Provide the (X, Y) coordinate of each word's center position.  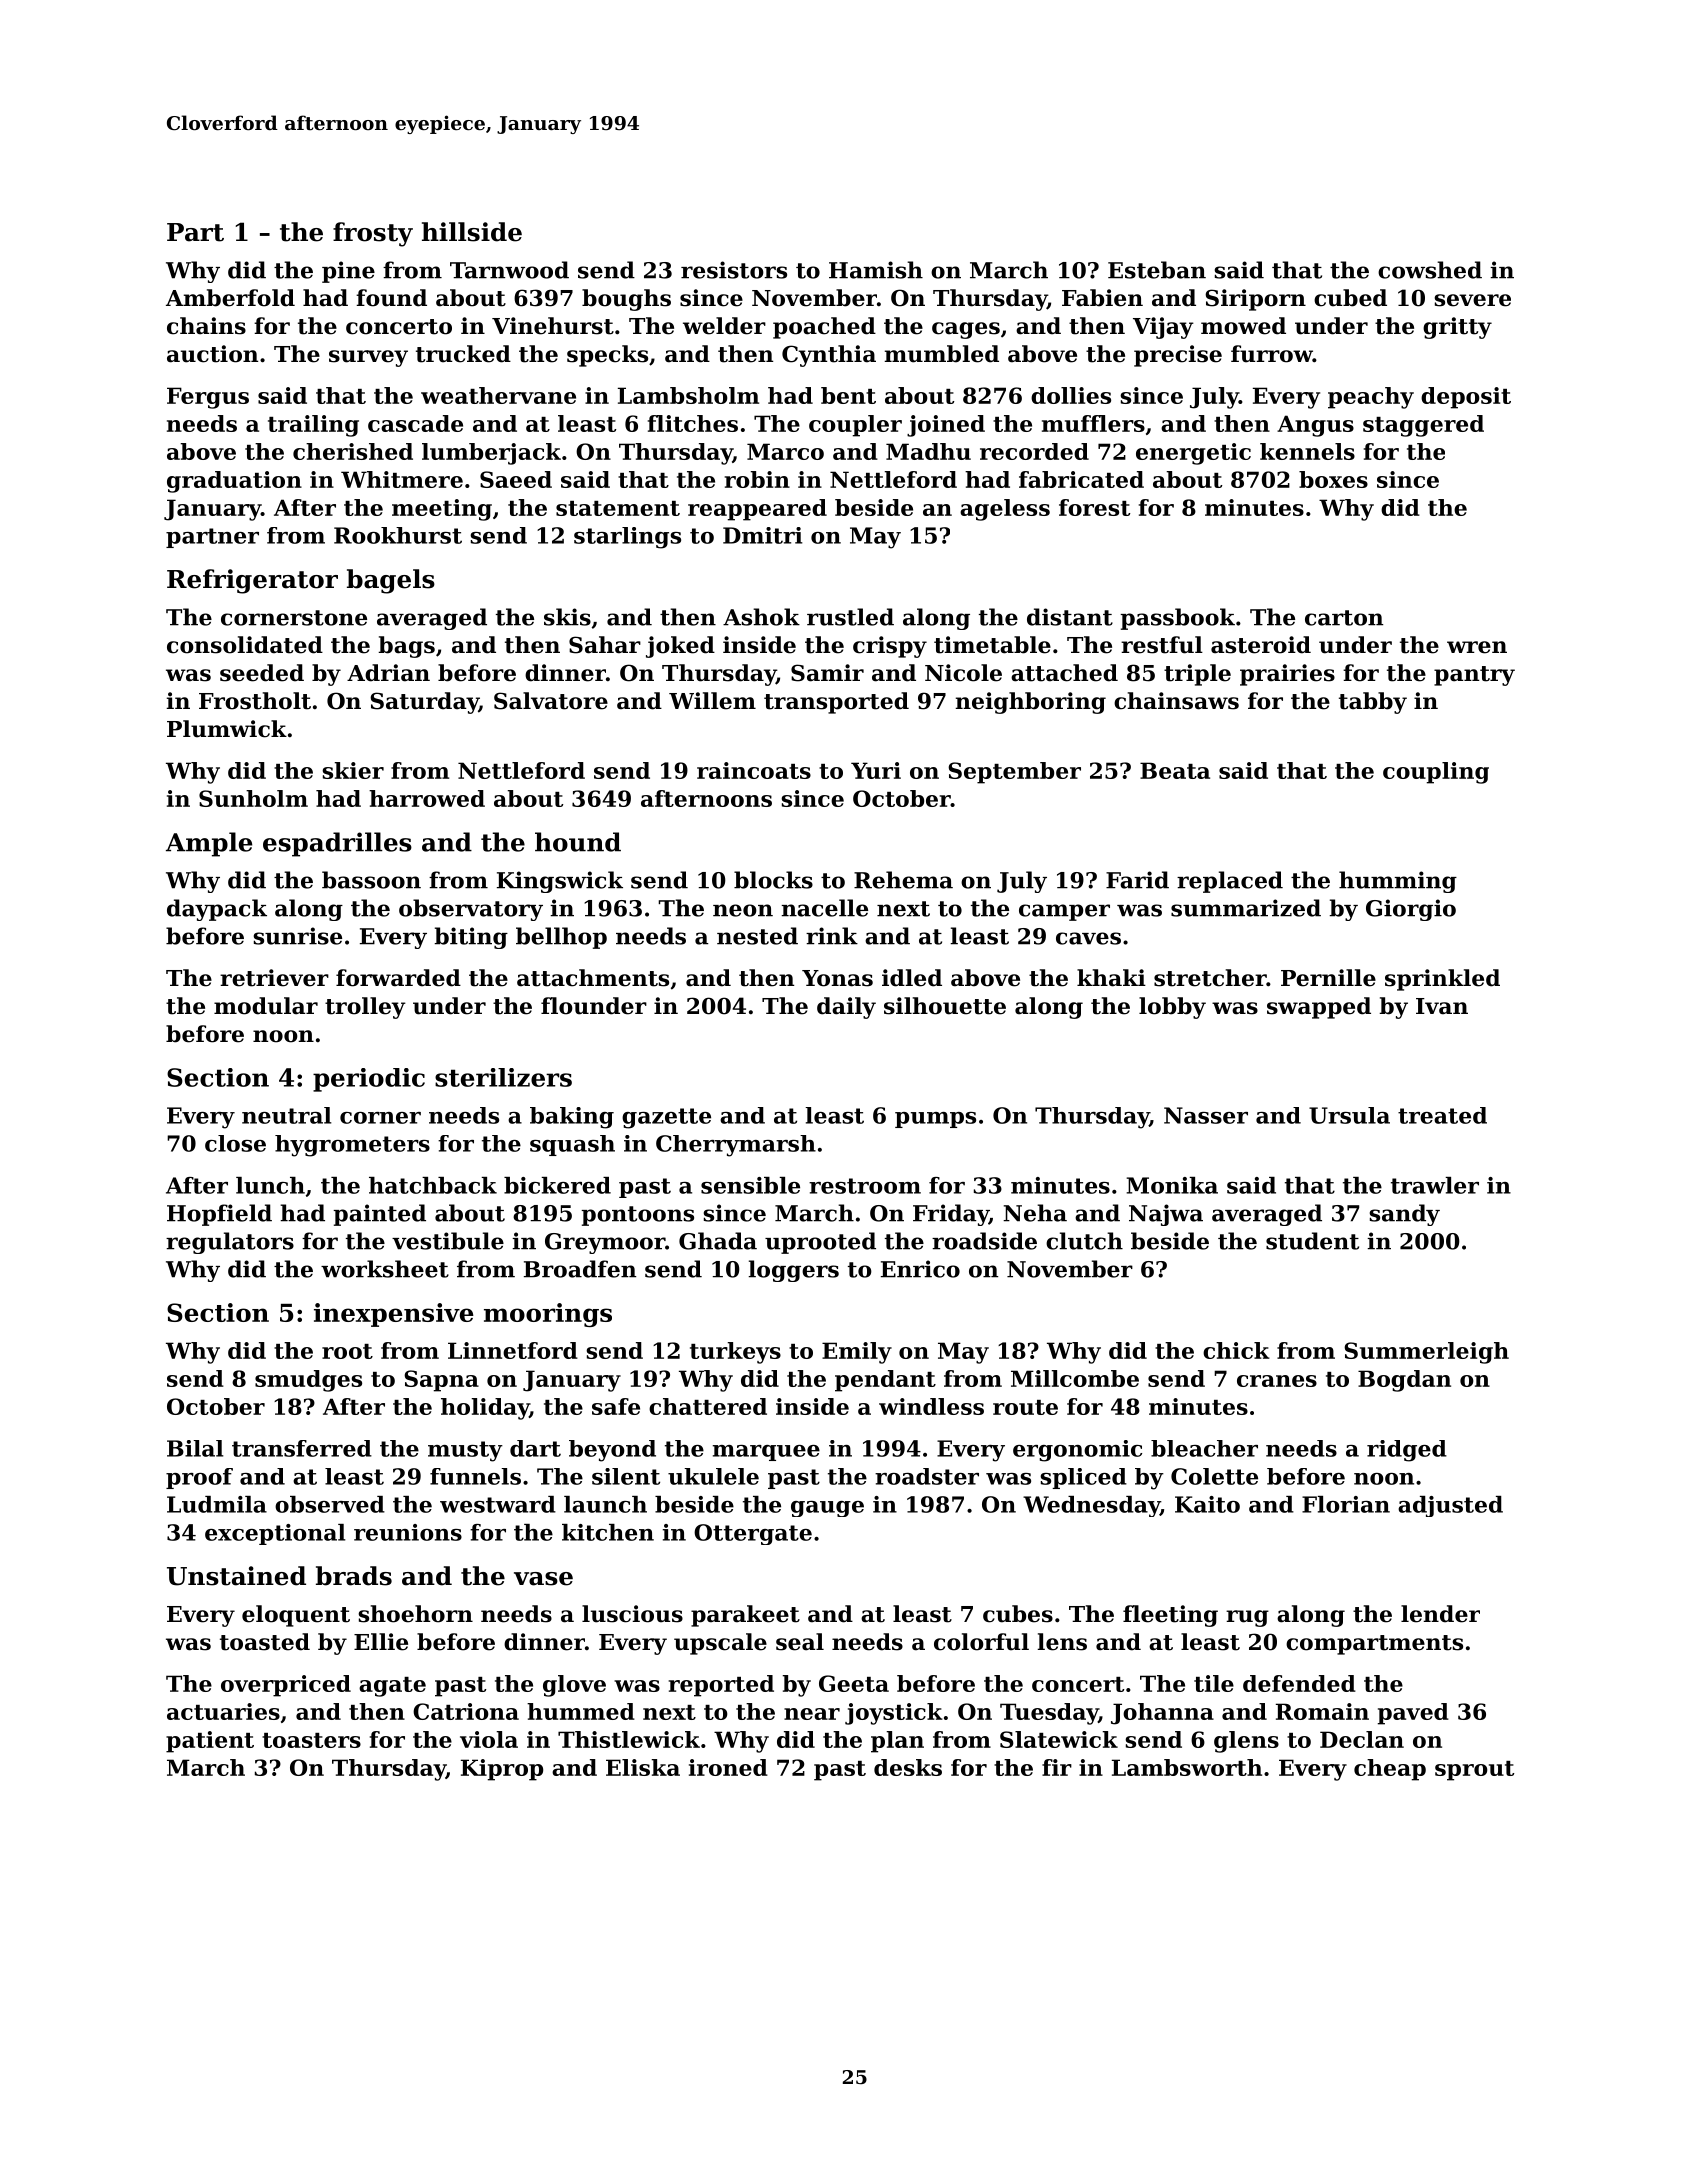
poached (824, 328)
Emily (857, 1353)
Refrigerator (252, 581)
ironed (728, 1767)
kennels (1307, 451)
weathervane (498, 395)
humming (1398, 882)
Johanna (1162, 1714)
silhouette (945, 1006)
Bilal (195, 1448)
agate (392, 1687)
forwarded (398, 978)
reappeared (757, 510)
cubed (1350, 298)
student (1312, 1241)
